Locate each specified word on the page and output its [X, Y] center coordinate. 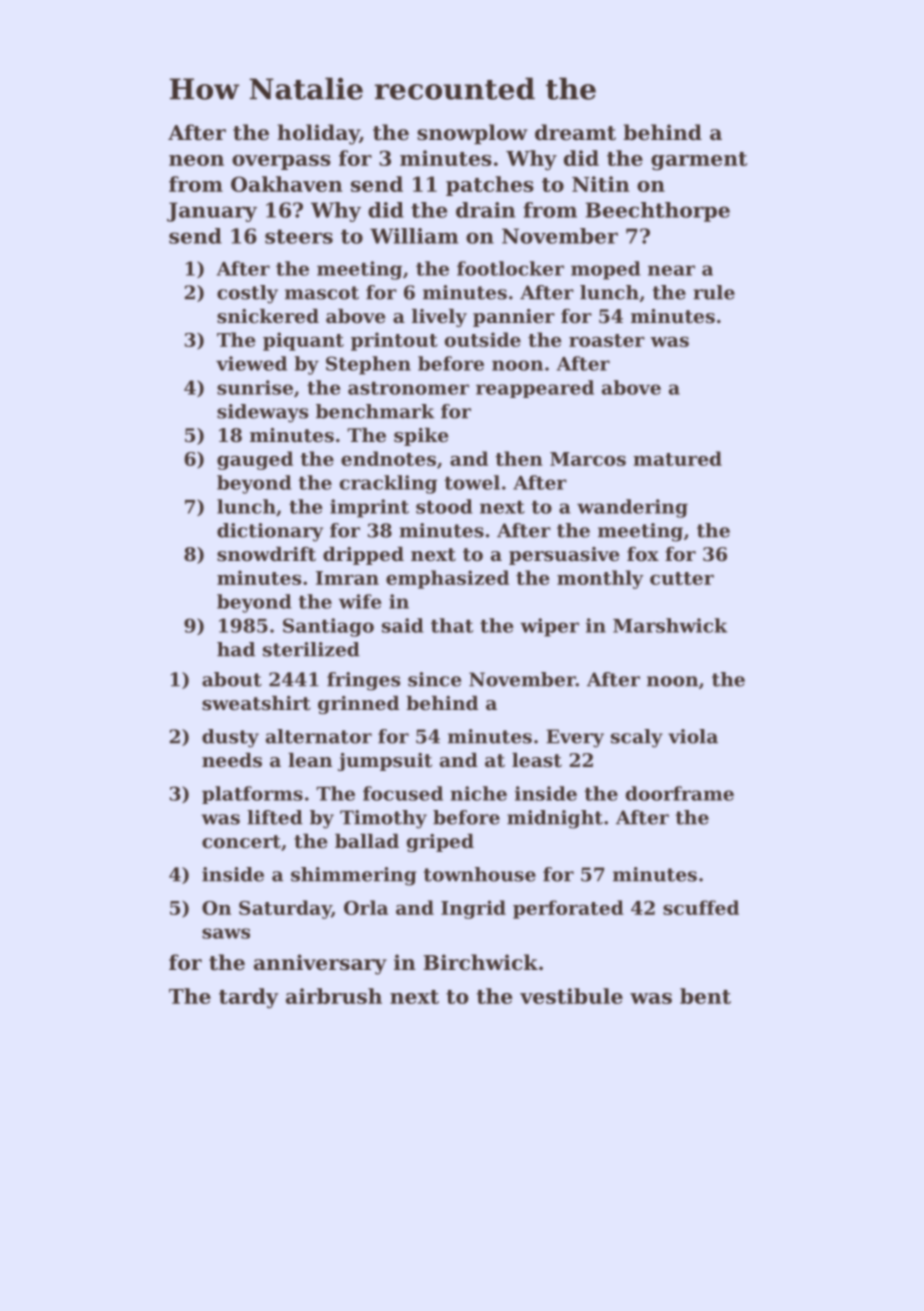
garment [699, 161]
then [519, 458]
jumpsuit [385, 762]
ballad [367, 841]
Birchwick [480, 962]
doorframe [680, 793]
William [414, 236]
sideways [263, 413]
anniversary [320, 964]
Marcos [588, 459]
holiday [318, 134]
